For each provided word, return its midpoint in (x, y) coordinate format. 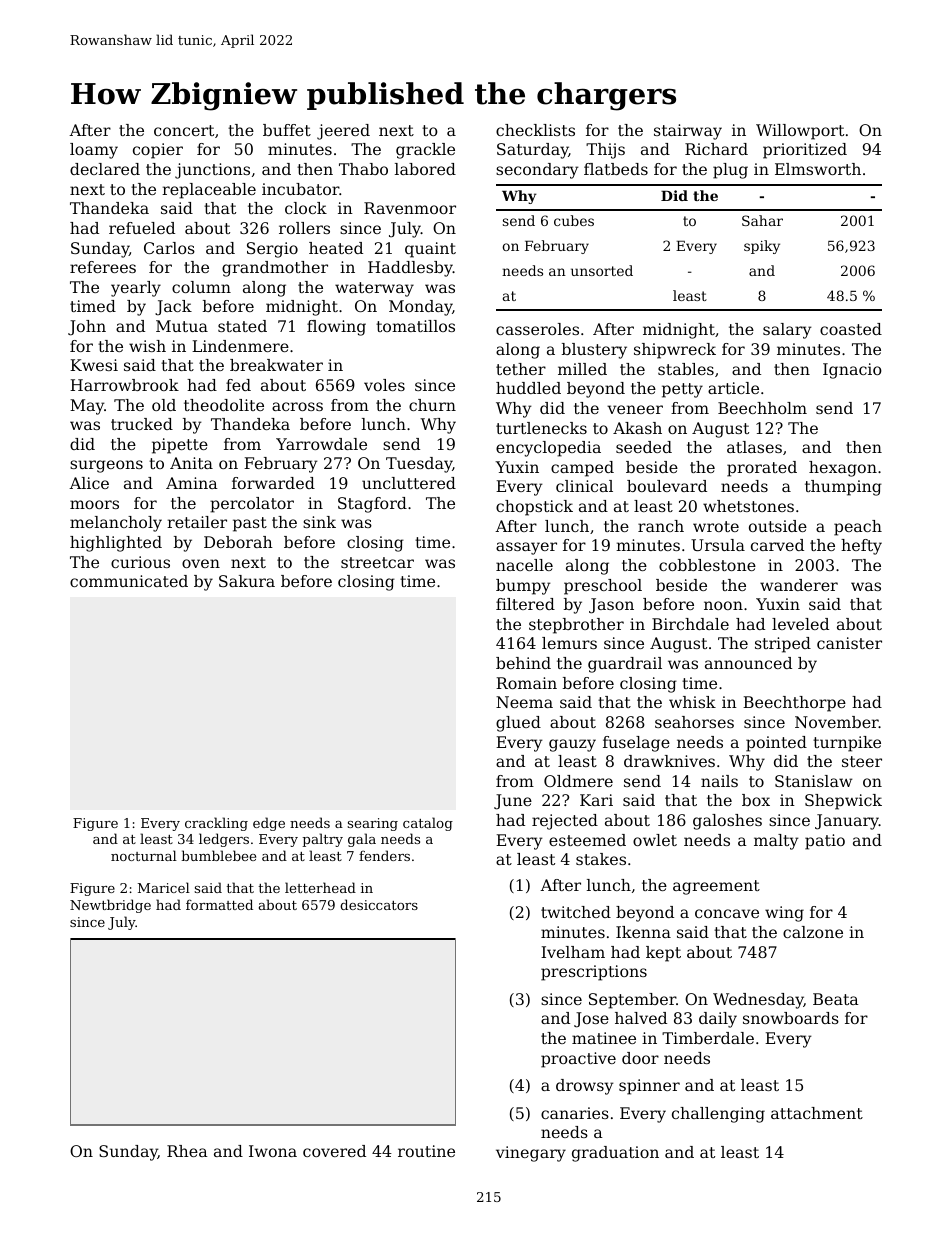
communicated (129, 581)
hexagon (843, 469)
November (837, 722)
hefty (861, 547)
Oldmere (578, 781)
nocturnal (144, 855)
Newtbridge (110, 906)
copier (158, 151)
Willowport (800, 132)
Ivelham (573, 952)
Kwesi (94, 365)
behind (523, 663)
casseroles (537, 329)
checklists (535, 130)
